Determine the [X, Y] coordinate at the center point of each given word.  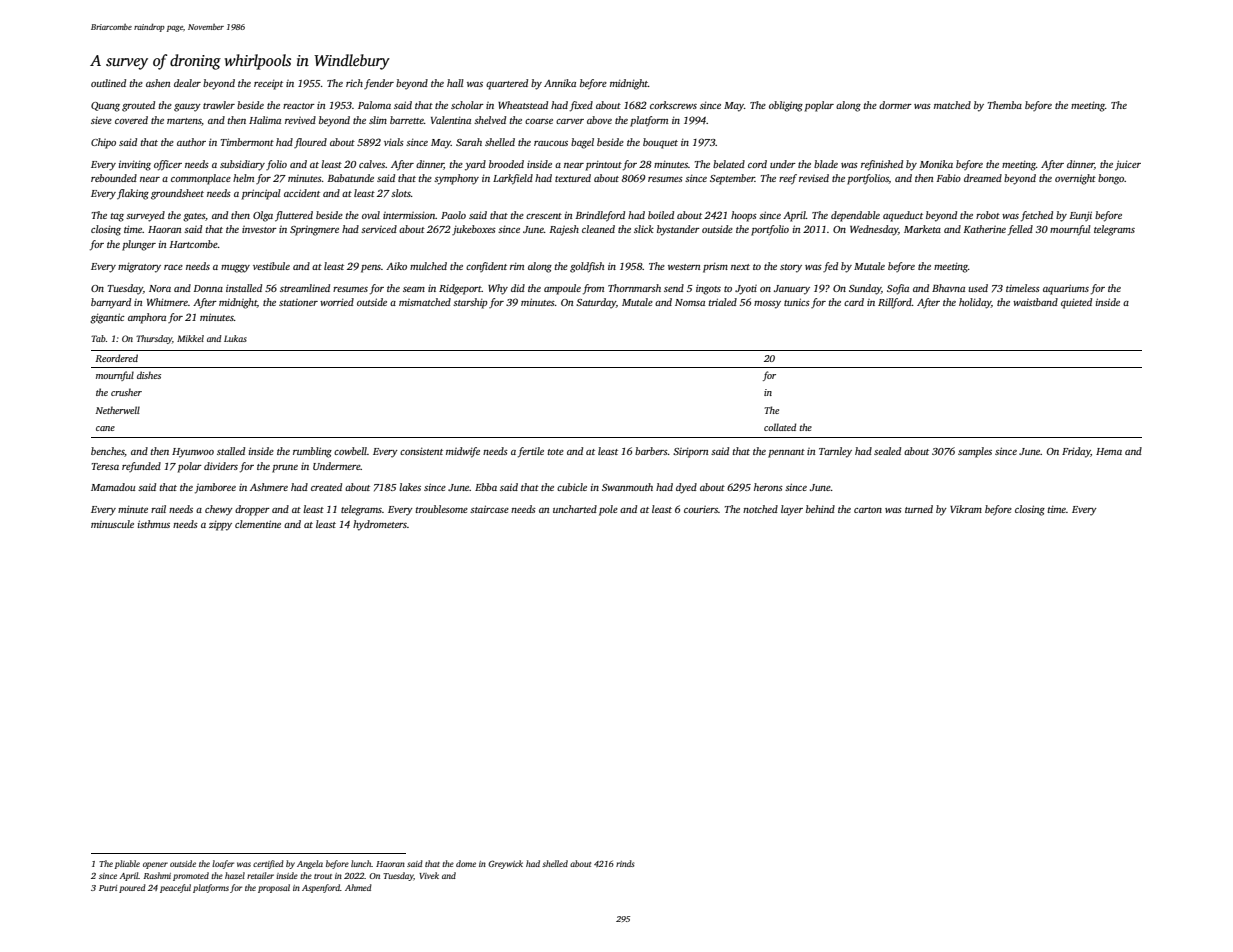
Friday [1076, 452]
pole [608, 510]
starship [470, 303]
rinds [625, 863]
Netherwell [117, 410]
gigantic [107, 318]
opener [155, 865]
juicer [1128, 165]
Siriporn [690, 452]
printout [604, 165]
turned [919, 509]
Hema [1109, 451]
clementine [258, 524]
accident [302, 193]
